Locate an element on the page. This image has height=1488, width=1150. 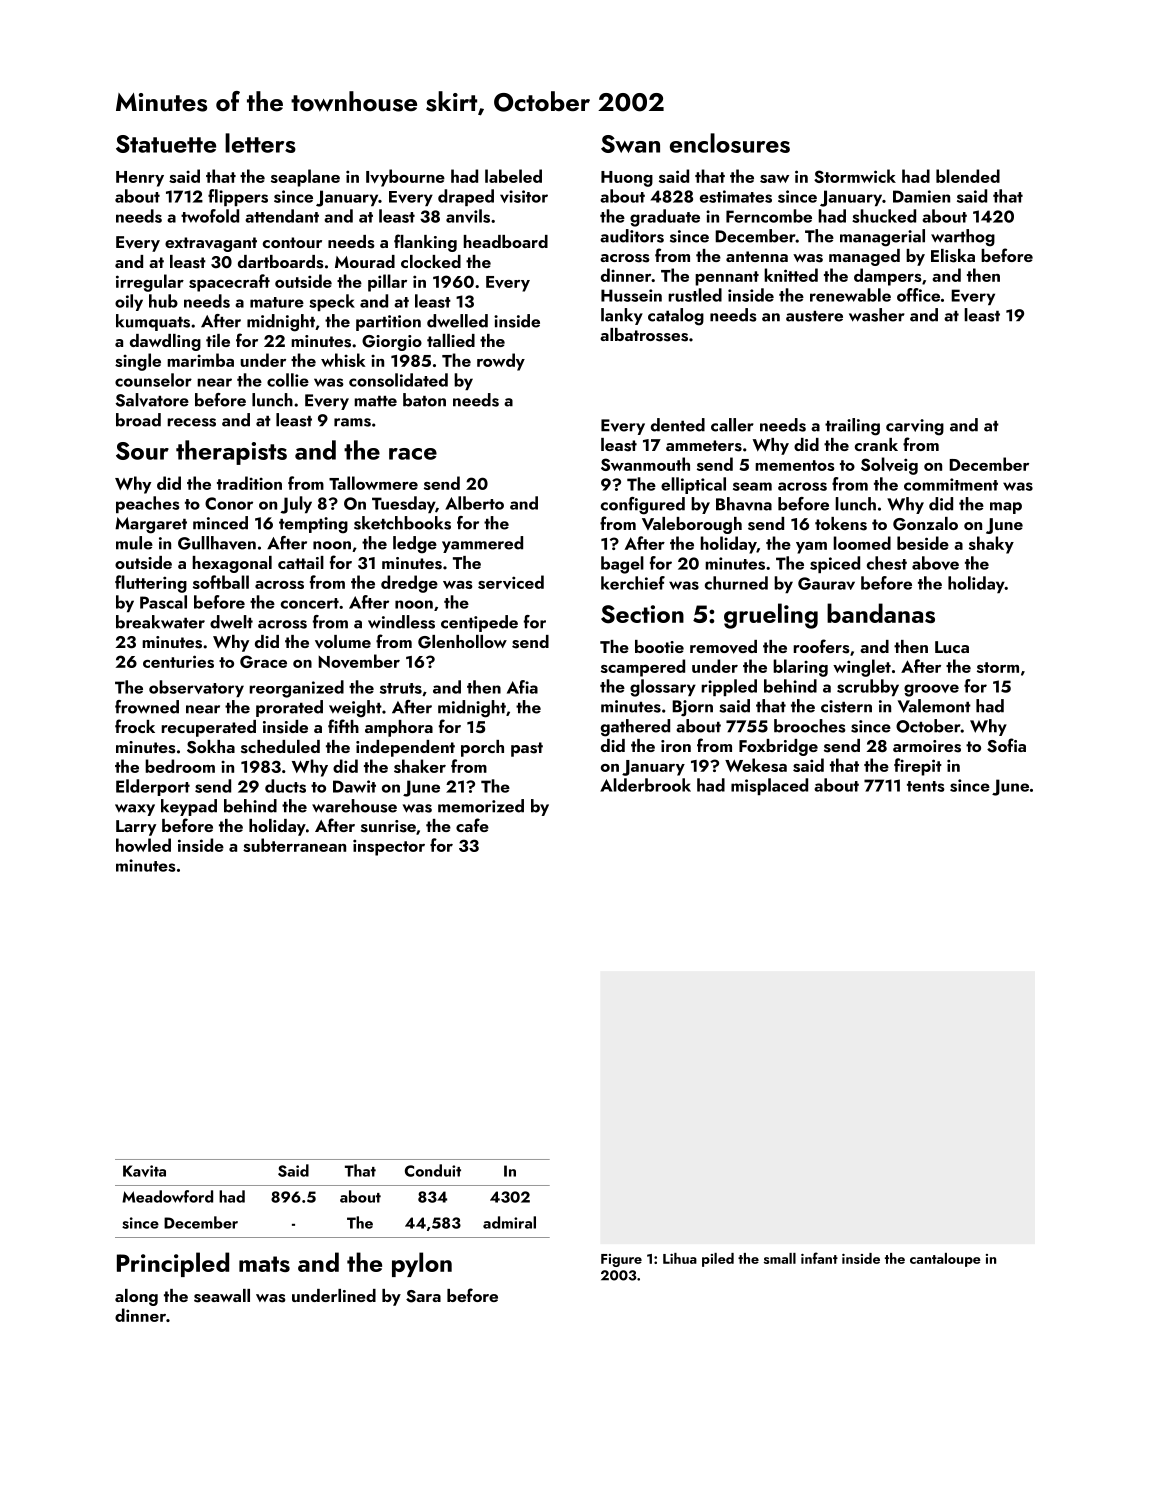
Bjorn is located at coordinates (692, 708).
